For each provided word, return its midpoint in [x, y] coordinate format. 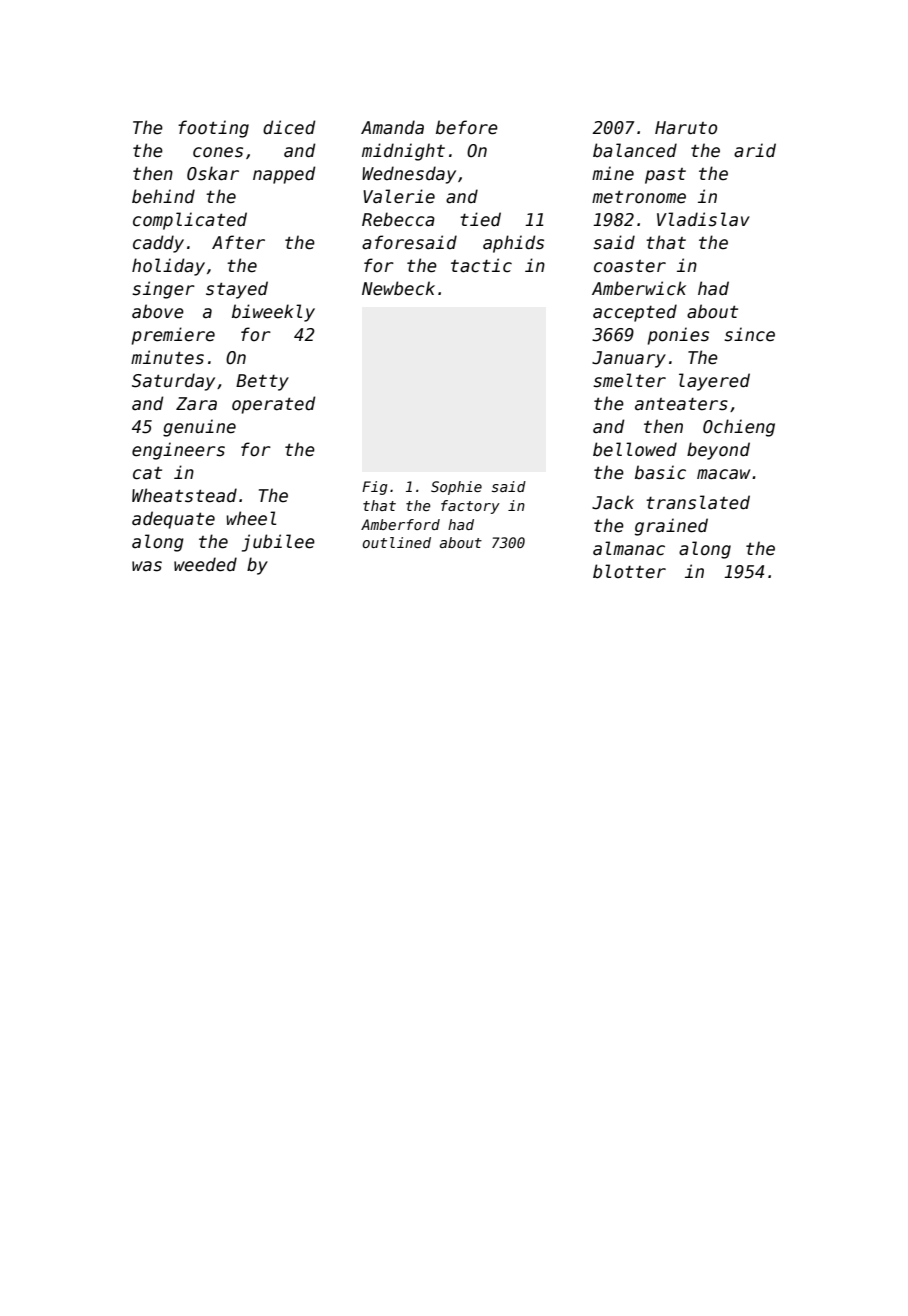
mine [613, 173]
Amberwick [639, 288]
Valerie [399, 196]
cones [218, 152]
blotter [629, 571]
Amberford [400, 524]
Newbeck [398, 288]
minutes [167, 357]
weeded [205, 564]
